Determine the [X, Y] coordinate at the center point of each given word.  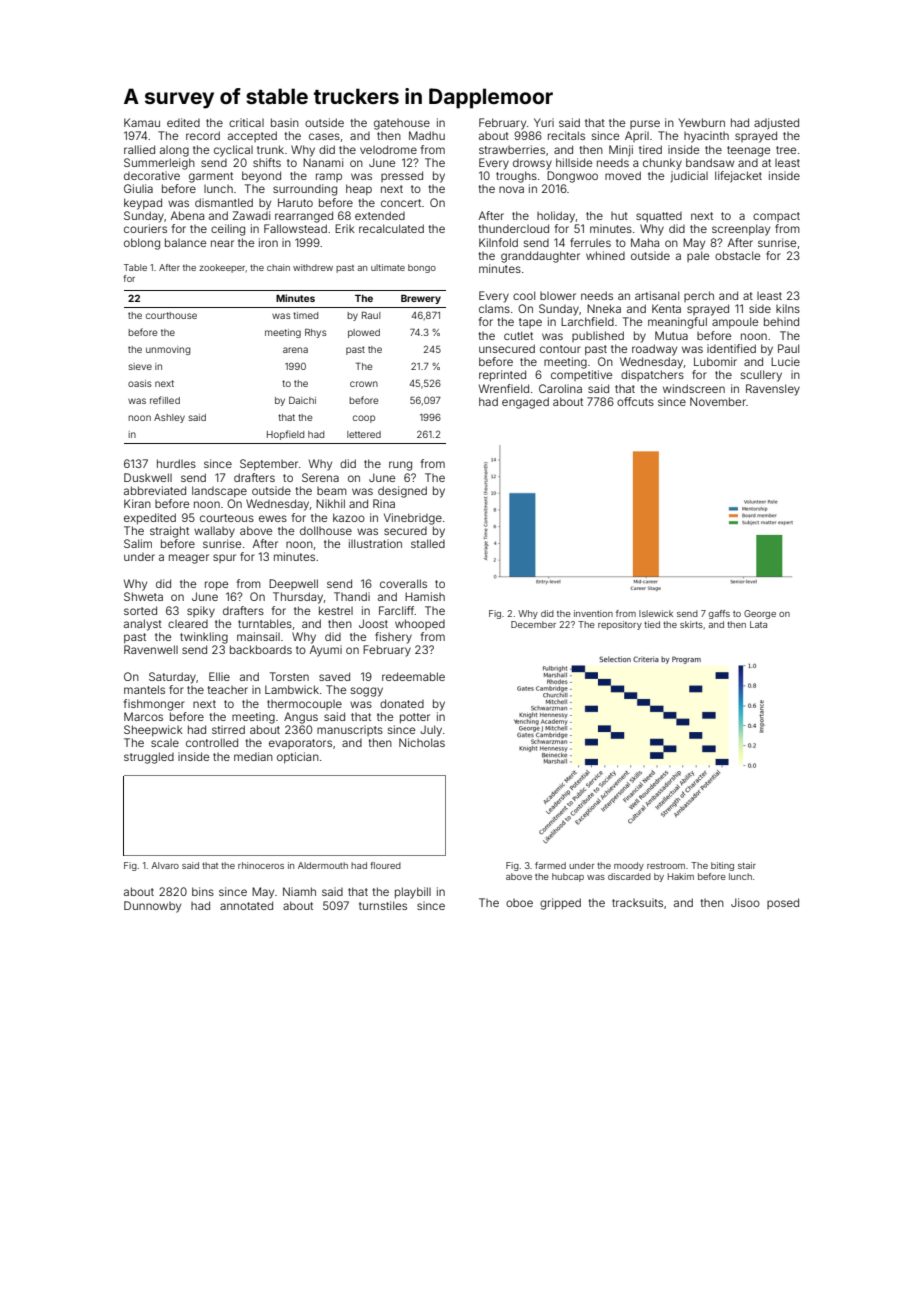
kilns [788, 308]
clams [494, 309]
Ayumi [325, 651]
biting [722, 866]
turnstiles [383, 905]
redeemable [413, 676]
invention [593, 613]
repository [620, 625]
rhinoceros [261, 865]
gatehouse [402, 124]
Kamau [142, 122]
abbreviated [155, 490]
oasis [140, 383]
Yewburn [701, 122]
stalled [428, 543]
